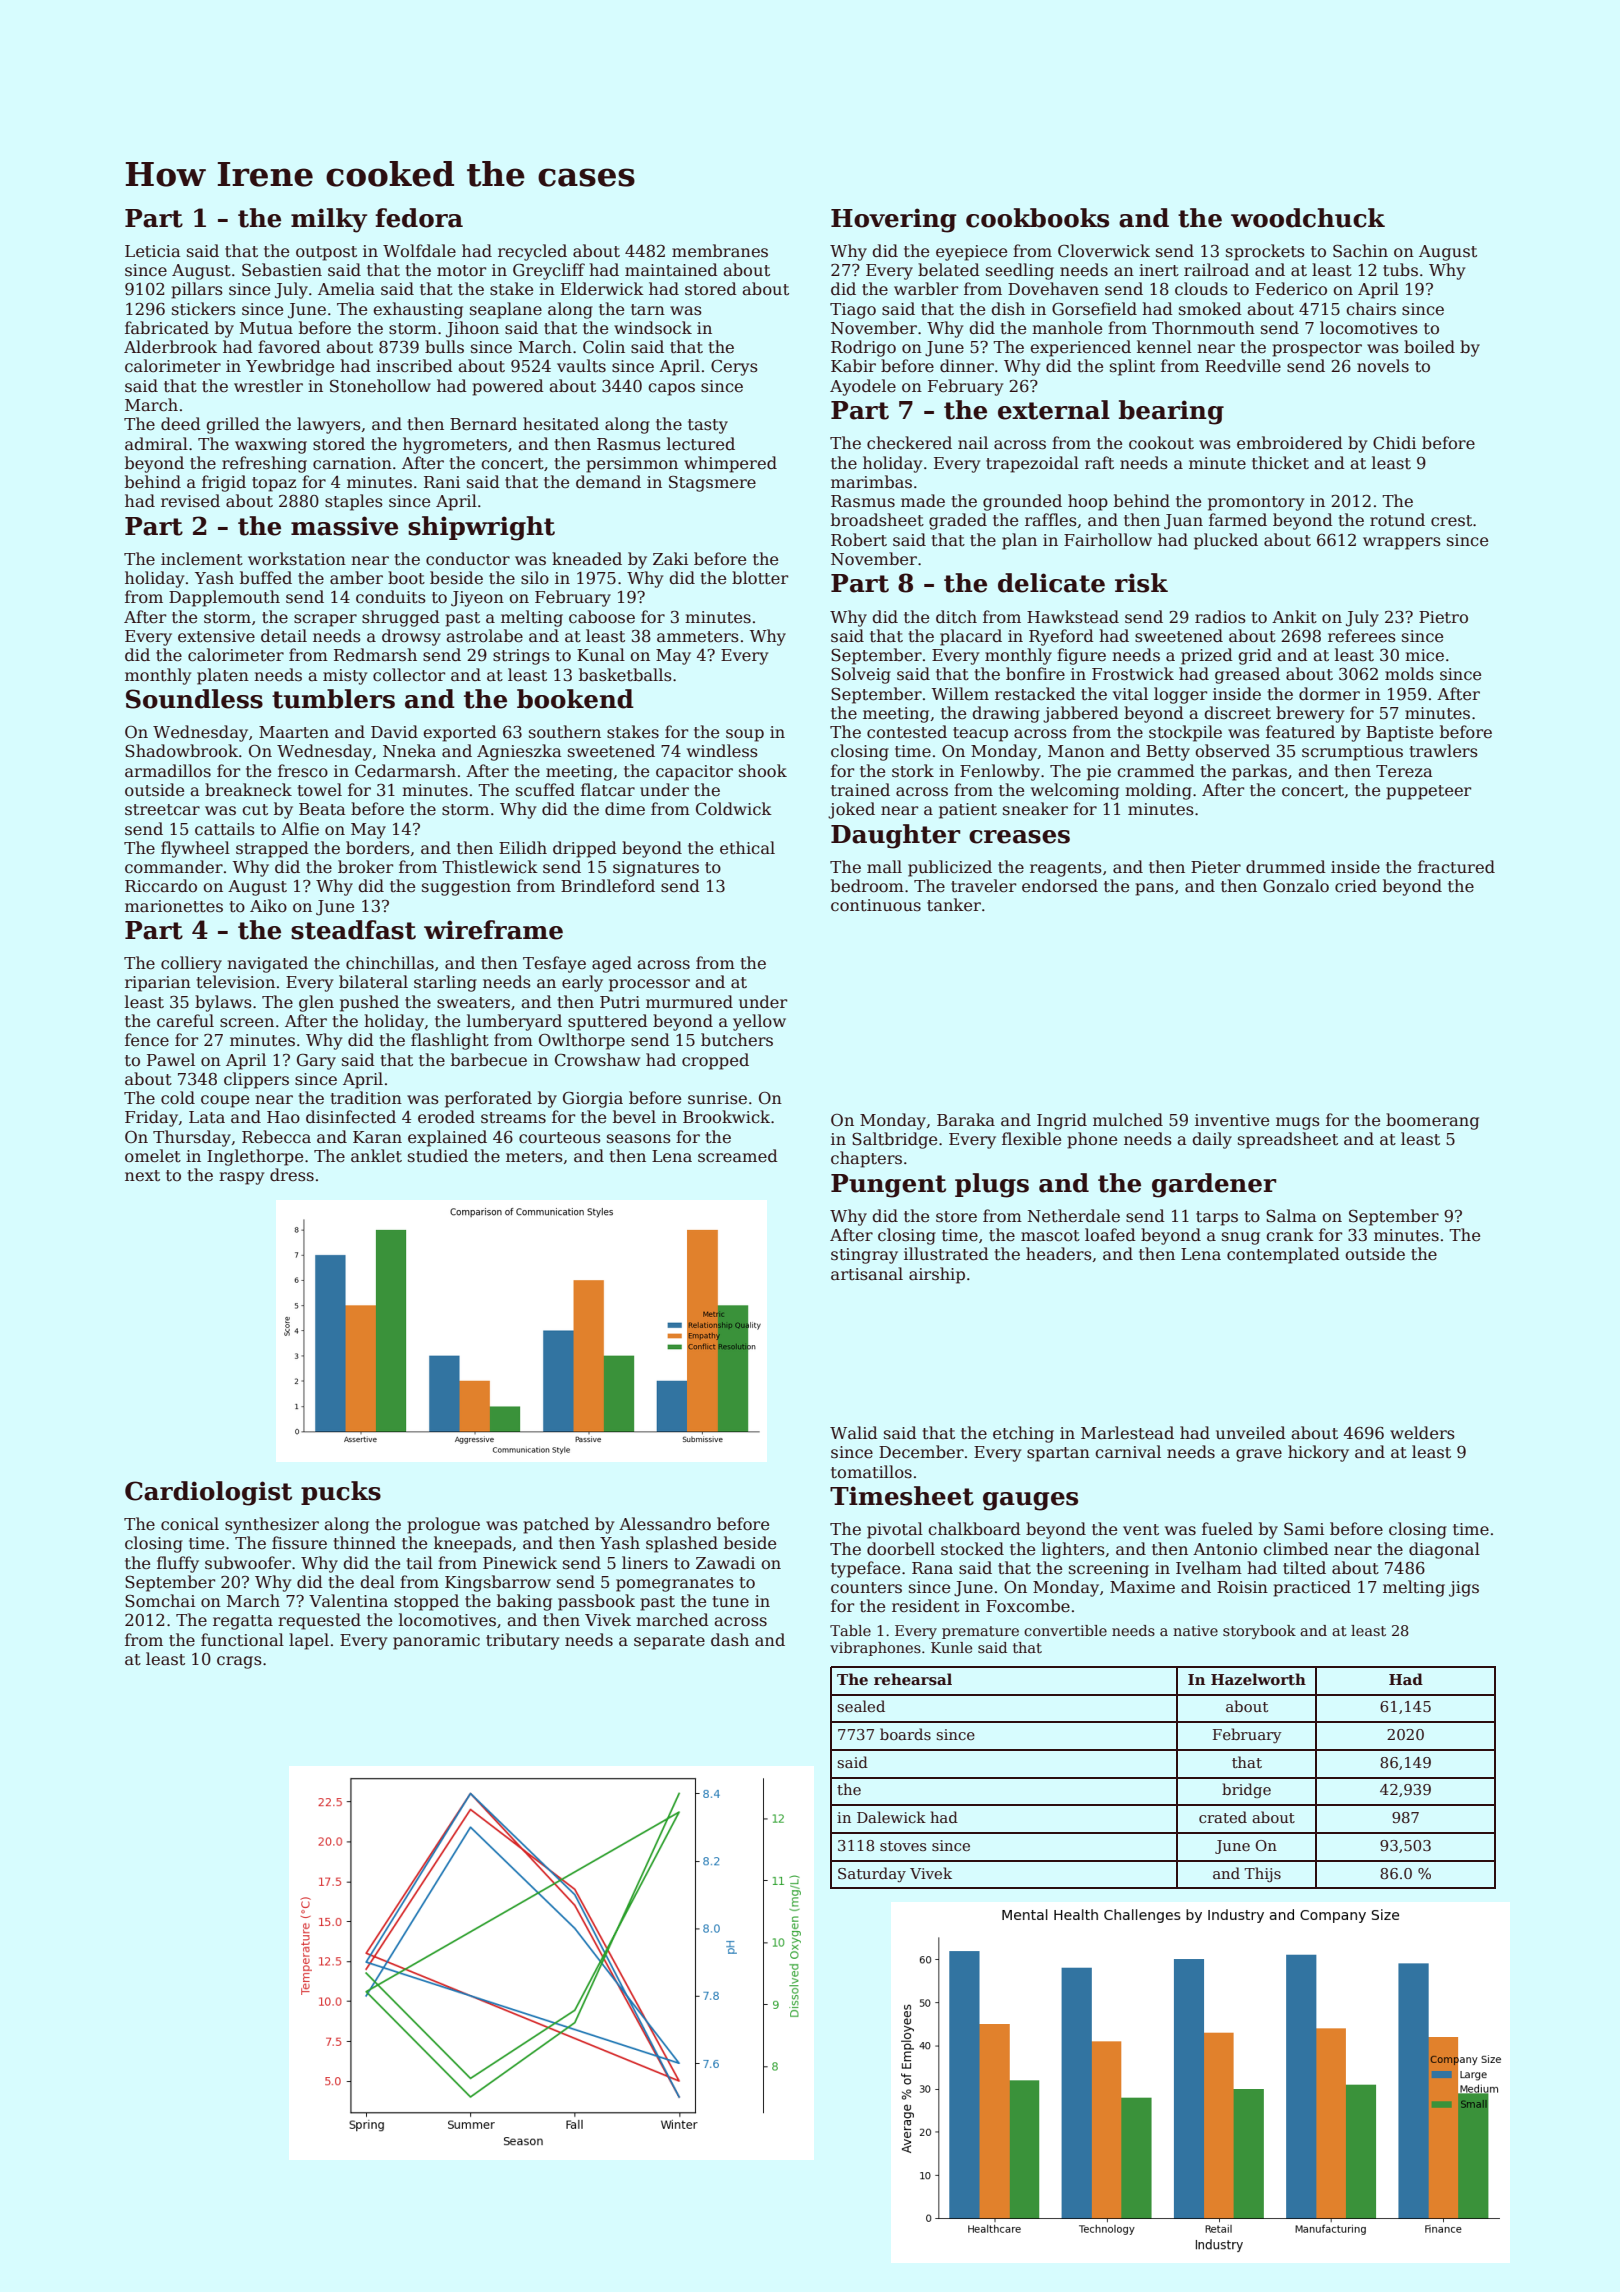 This screenshot has height=2292, width=1620. I want to click on eyepiece, so click(971, 253).
